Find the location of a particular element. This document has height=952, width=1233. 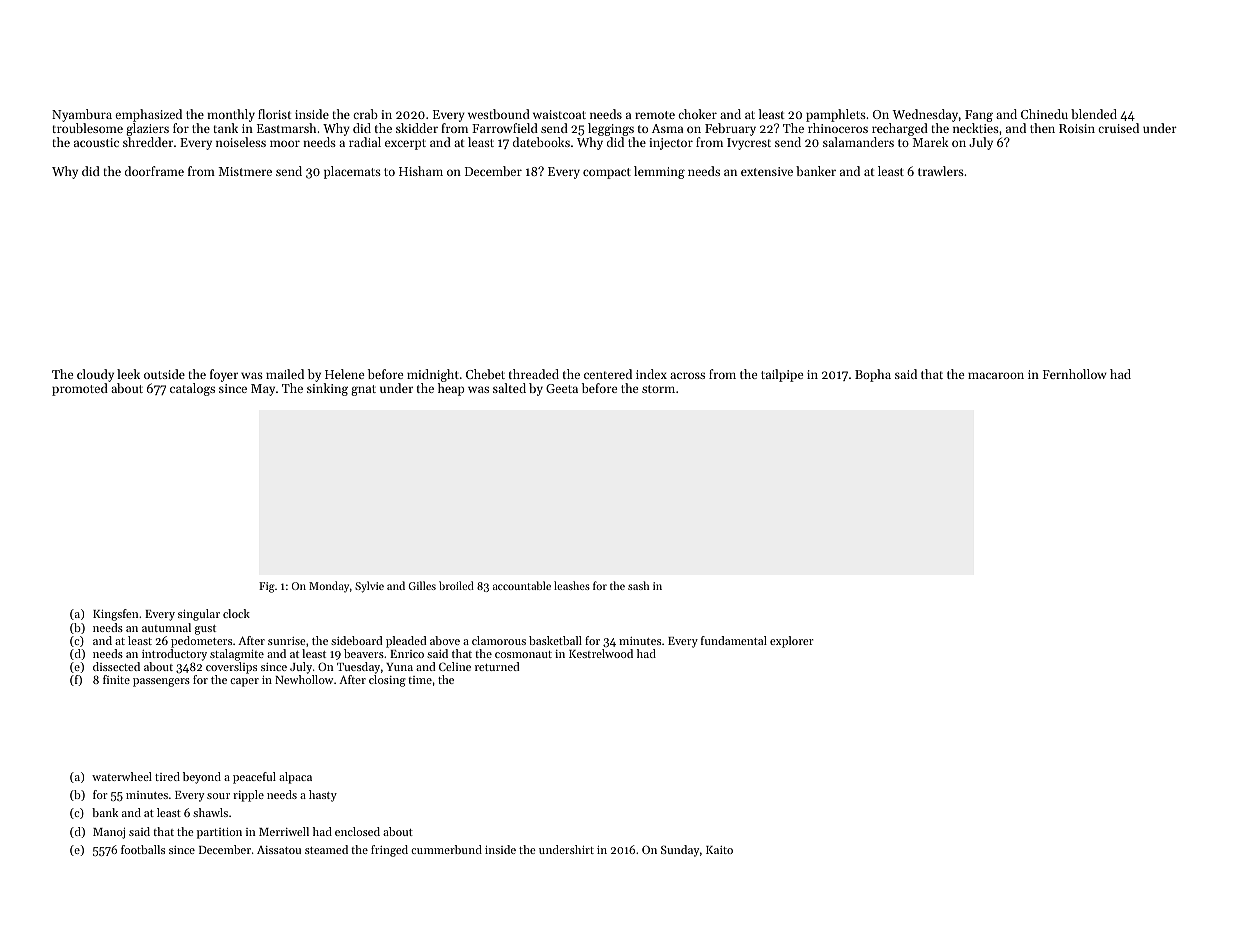

fundamental is located at coordinates (734, 640).
